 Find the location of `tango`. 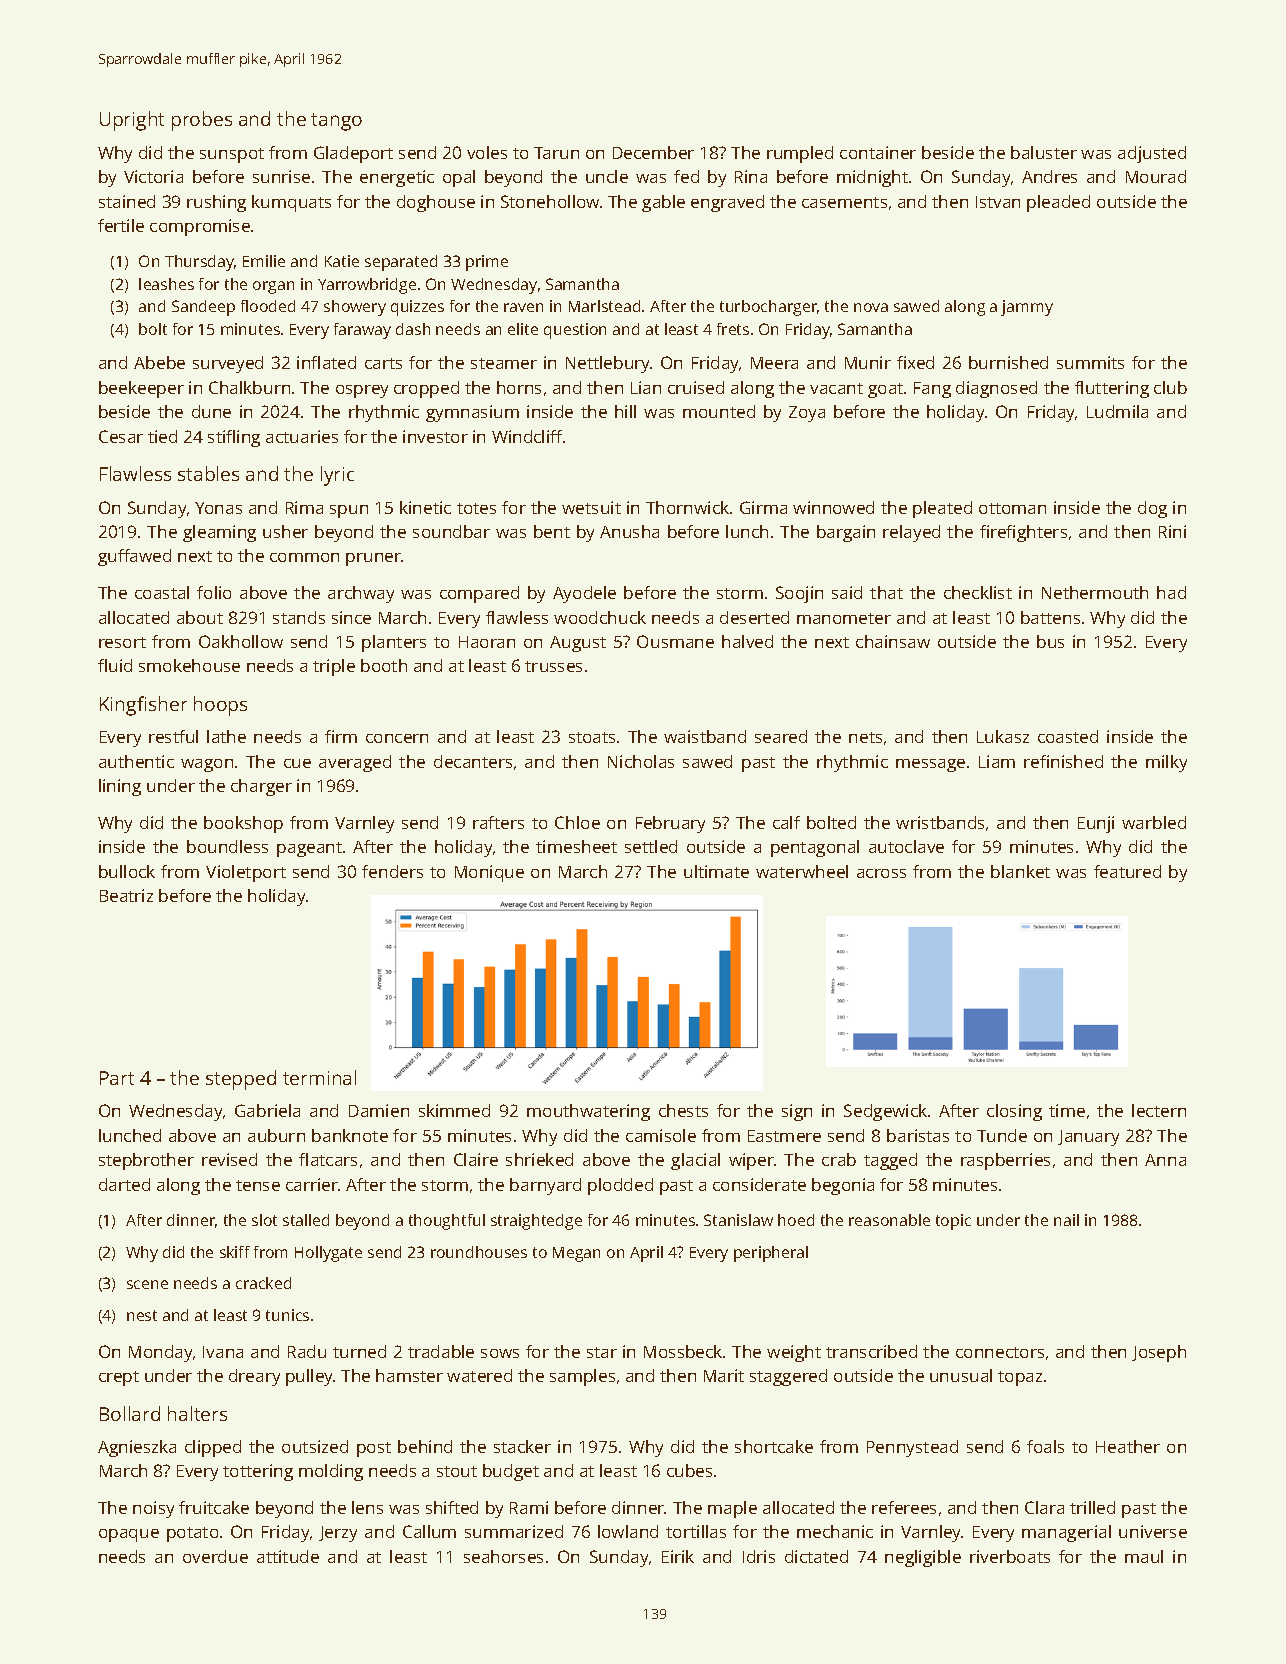

tango is located at coordinates (336, 122).
